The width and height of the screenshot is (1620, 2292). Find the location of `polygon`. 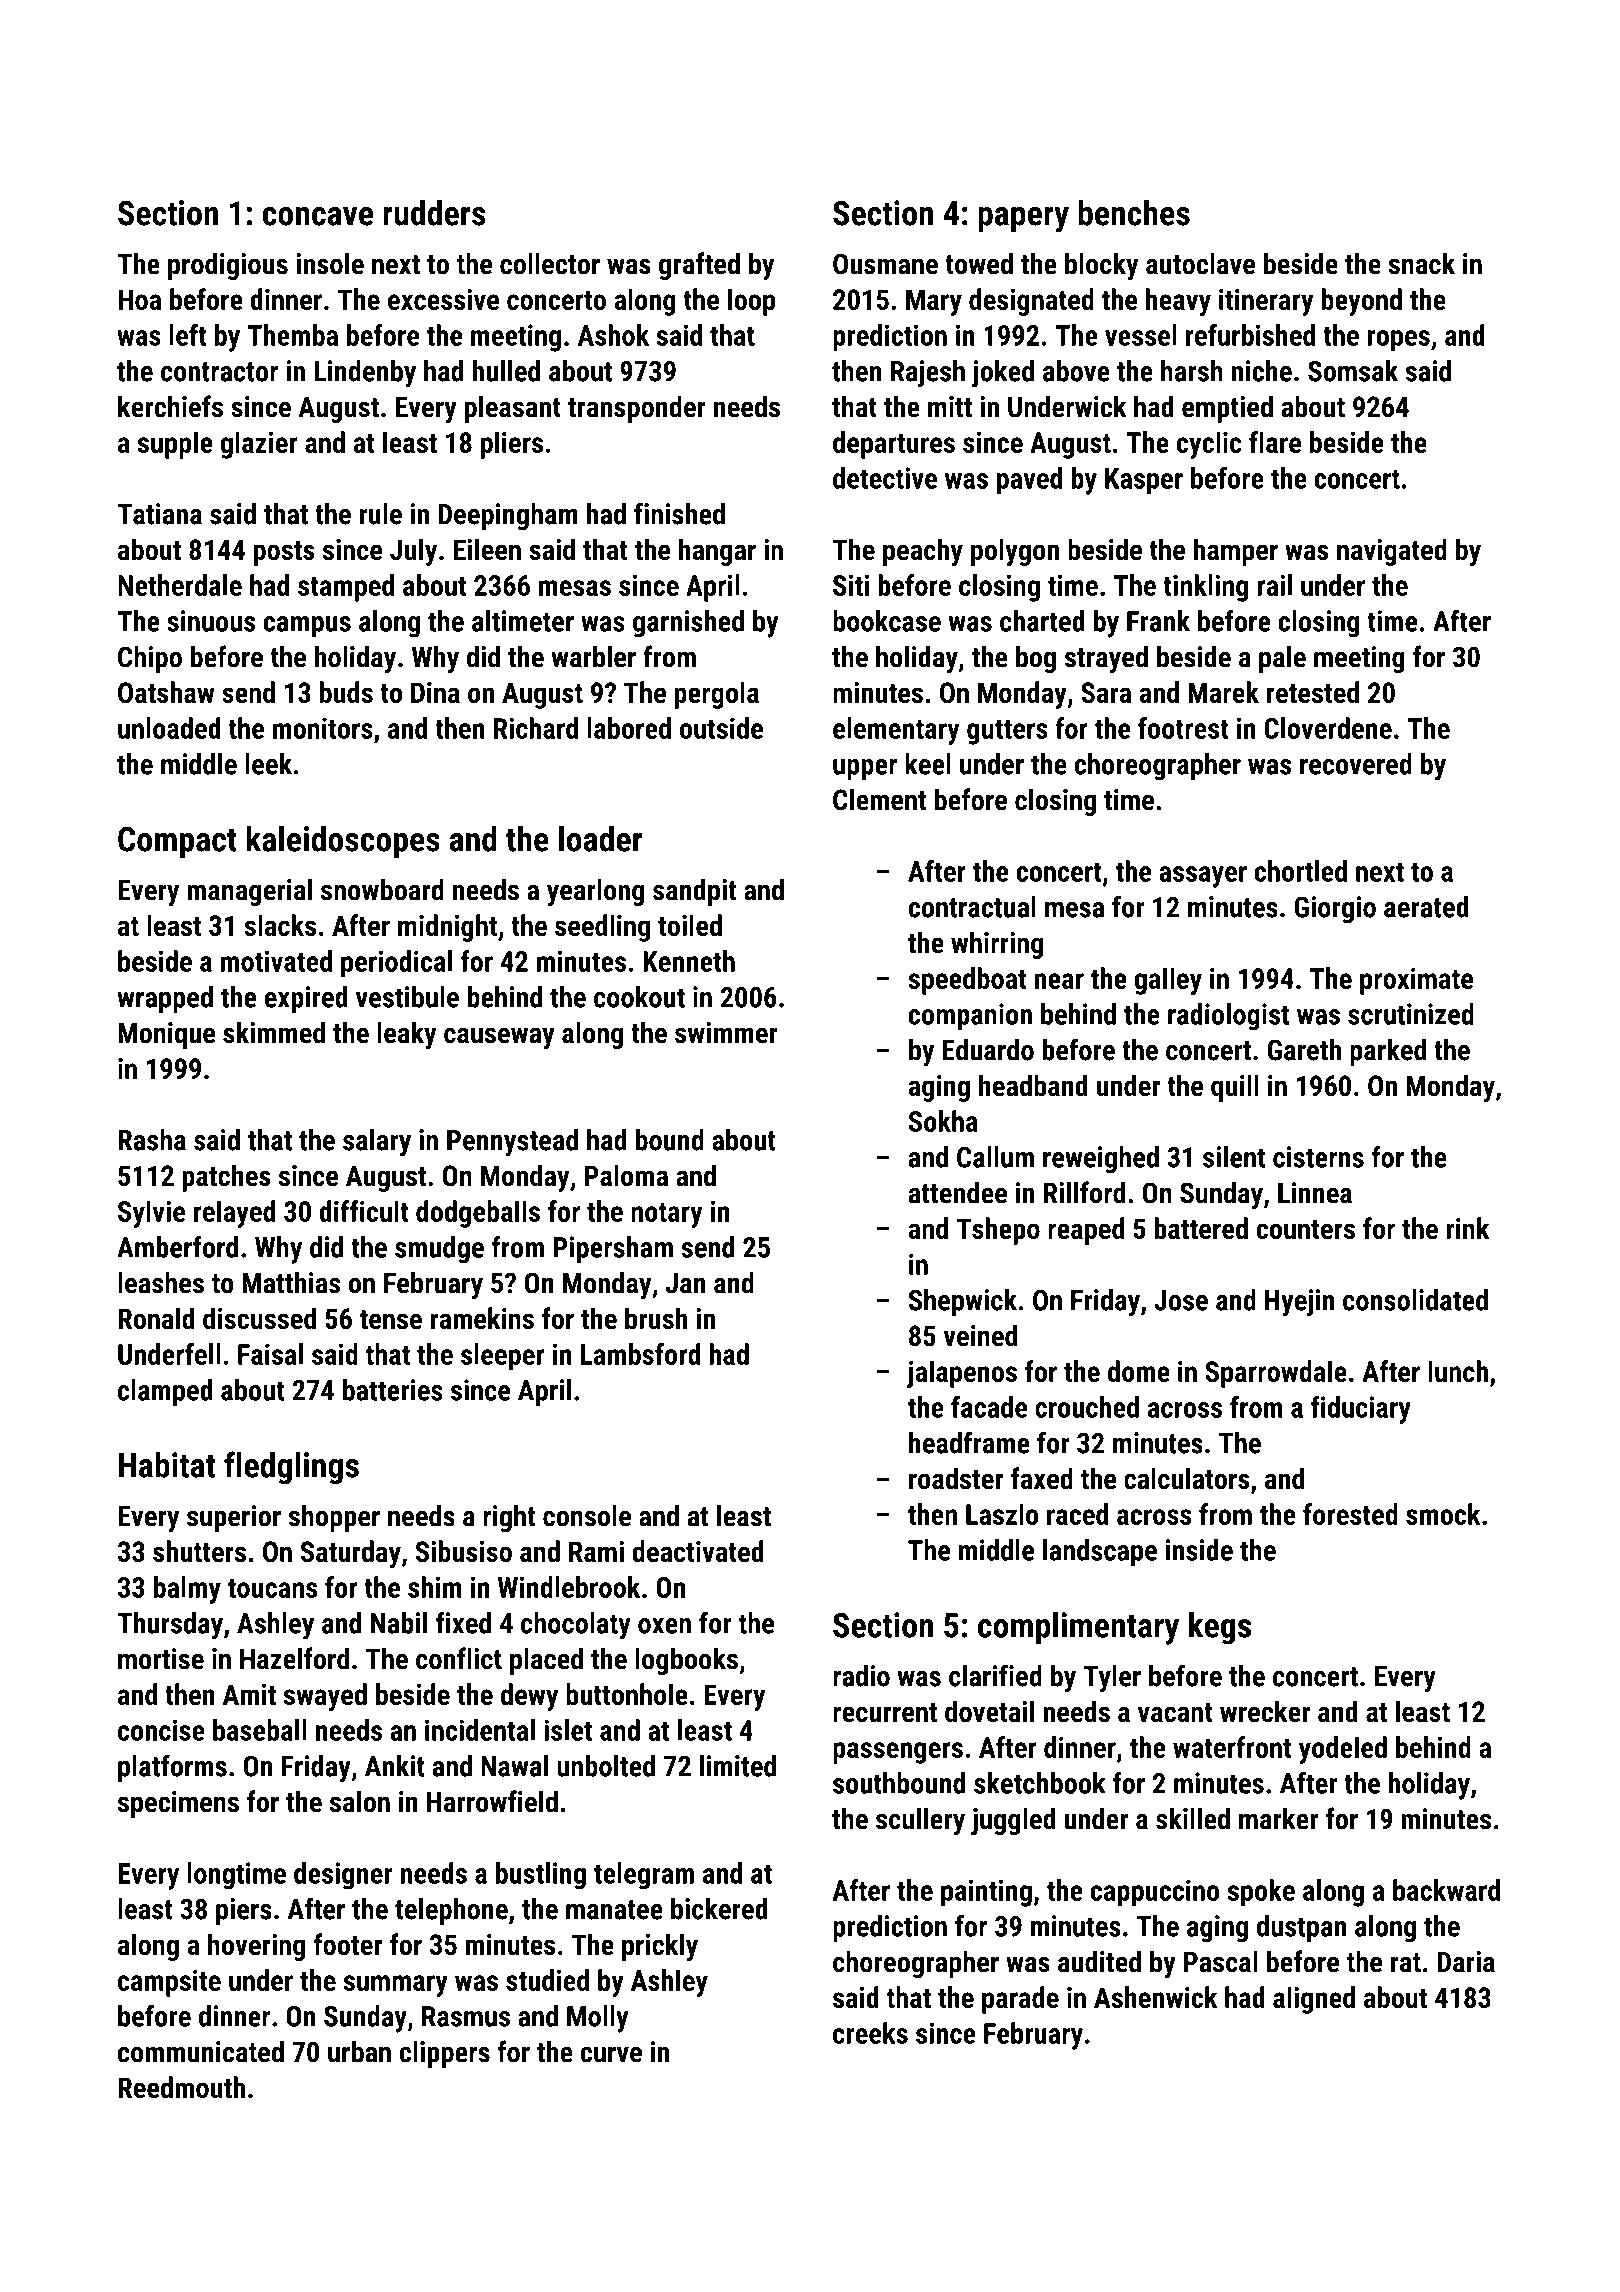

polygon is located at coordinates (1015, 552).
